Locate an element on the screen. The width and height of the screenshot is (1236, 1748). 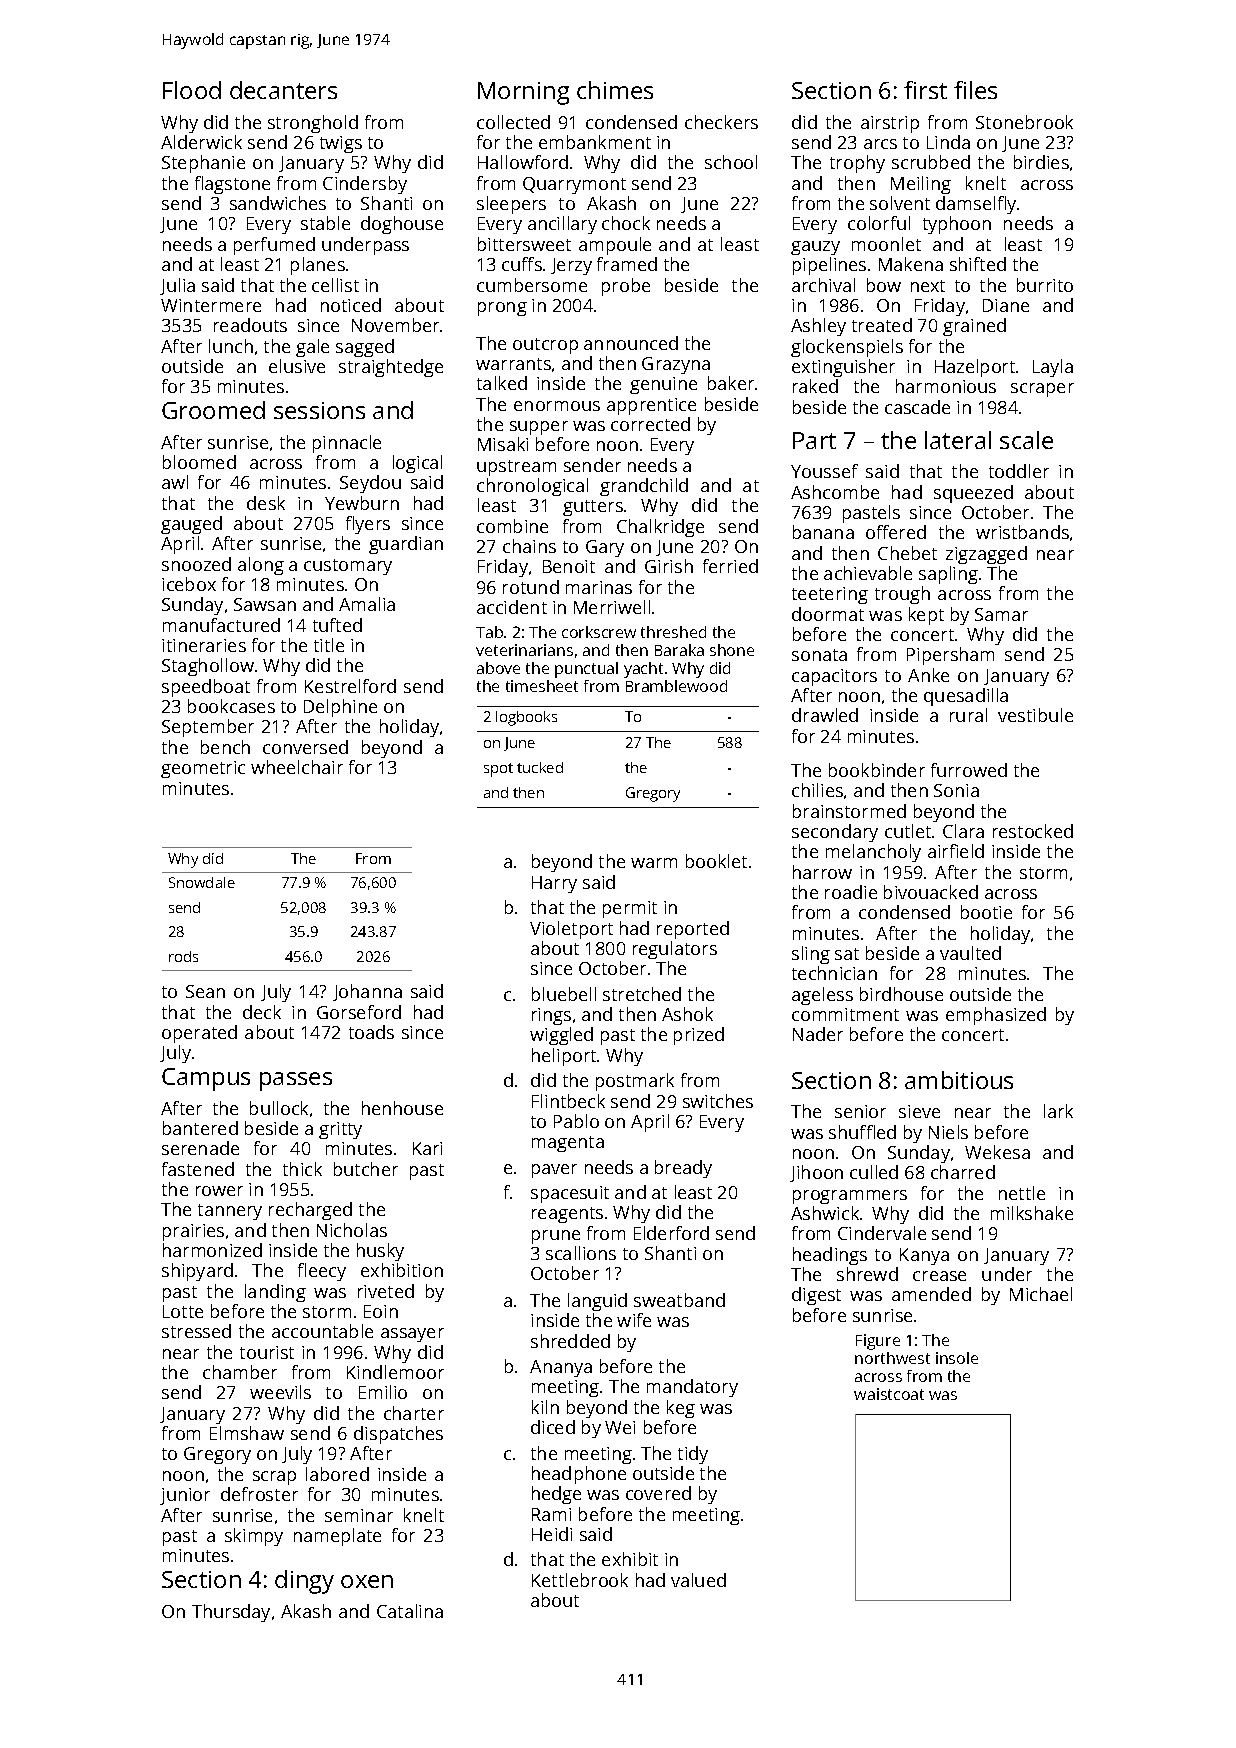
Sean is located at coordinates (205, 991).
